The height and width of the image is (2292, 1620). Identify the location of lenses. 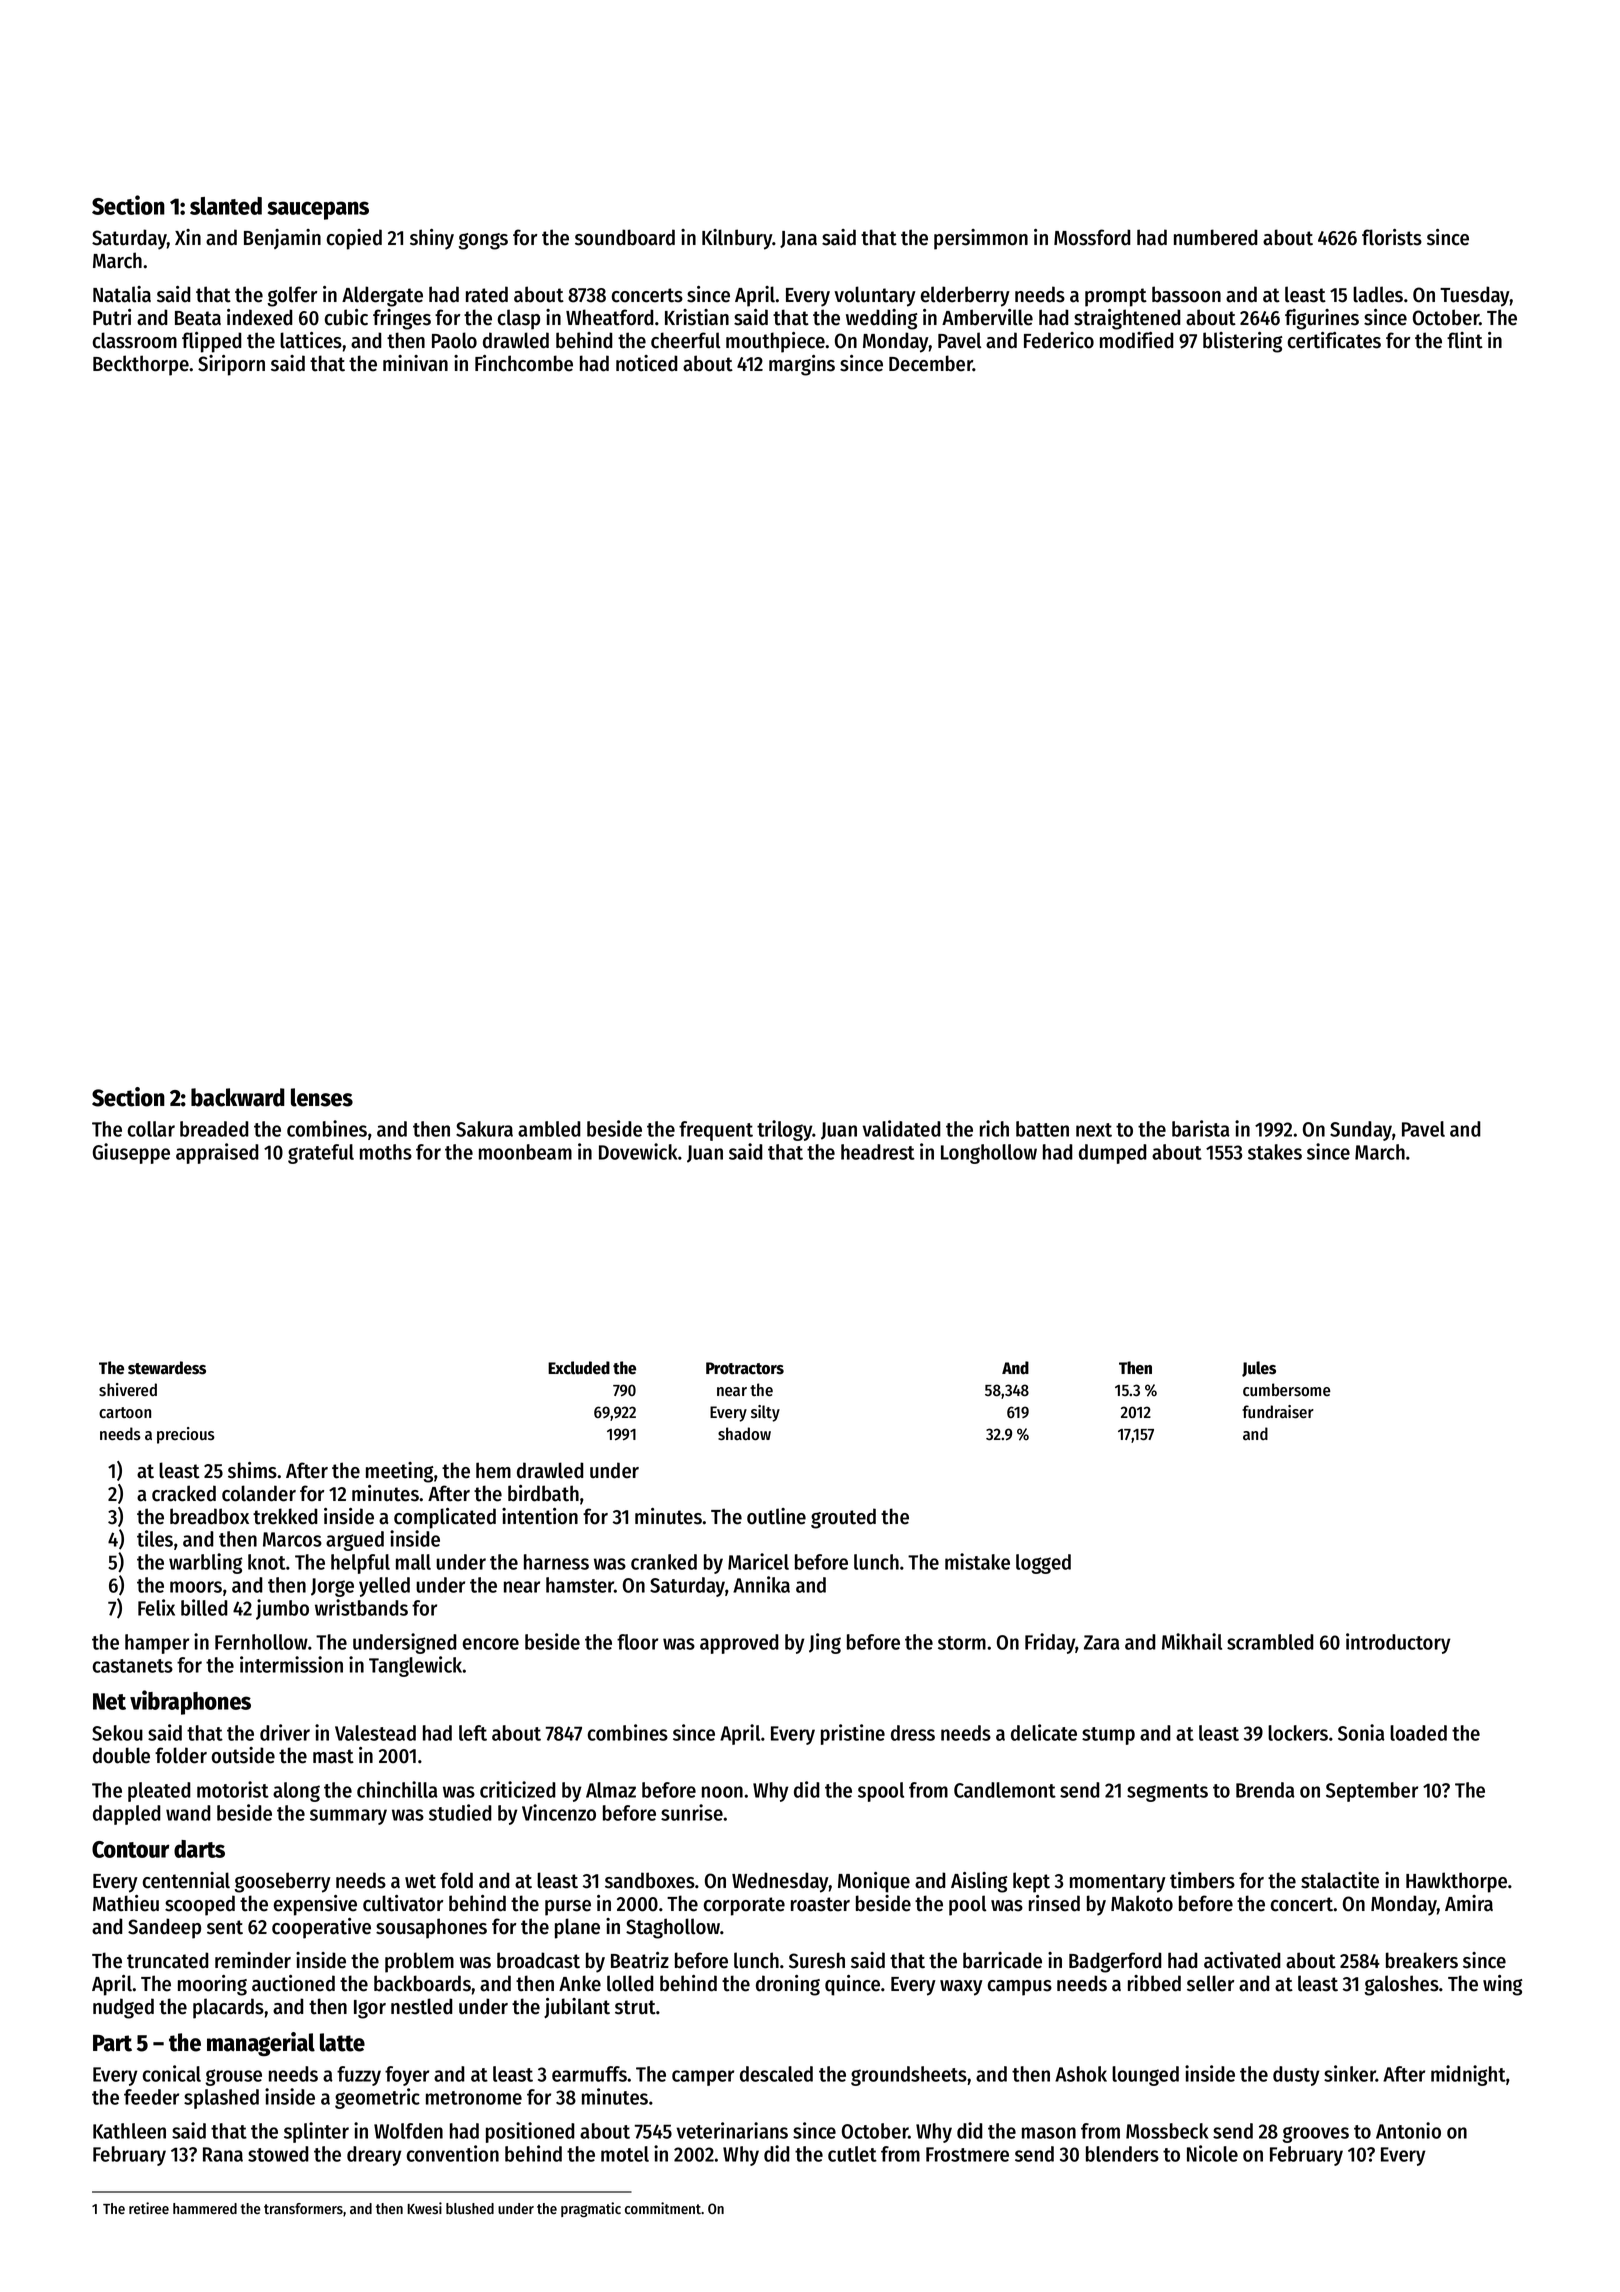
(322, 1097).
